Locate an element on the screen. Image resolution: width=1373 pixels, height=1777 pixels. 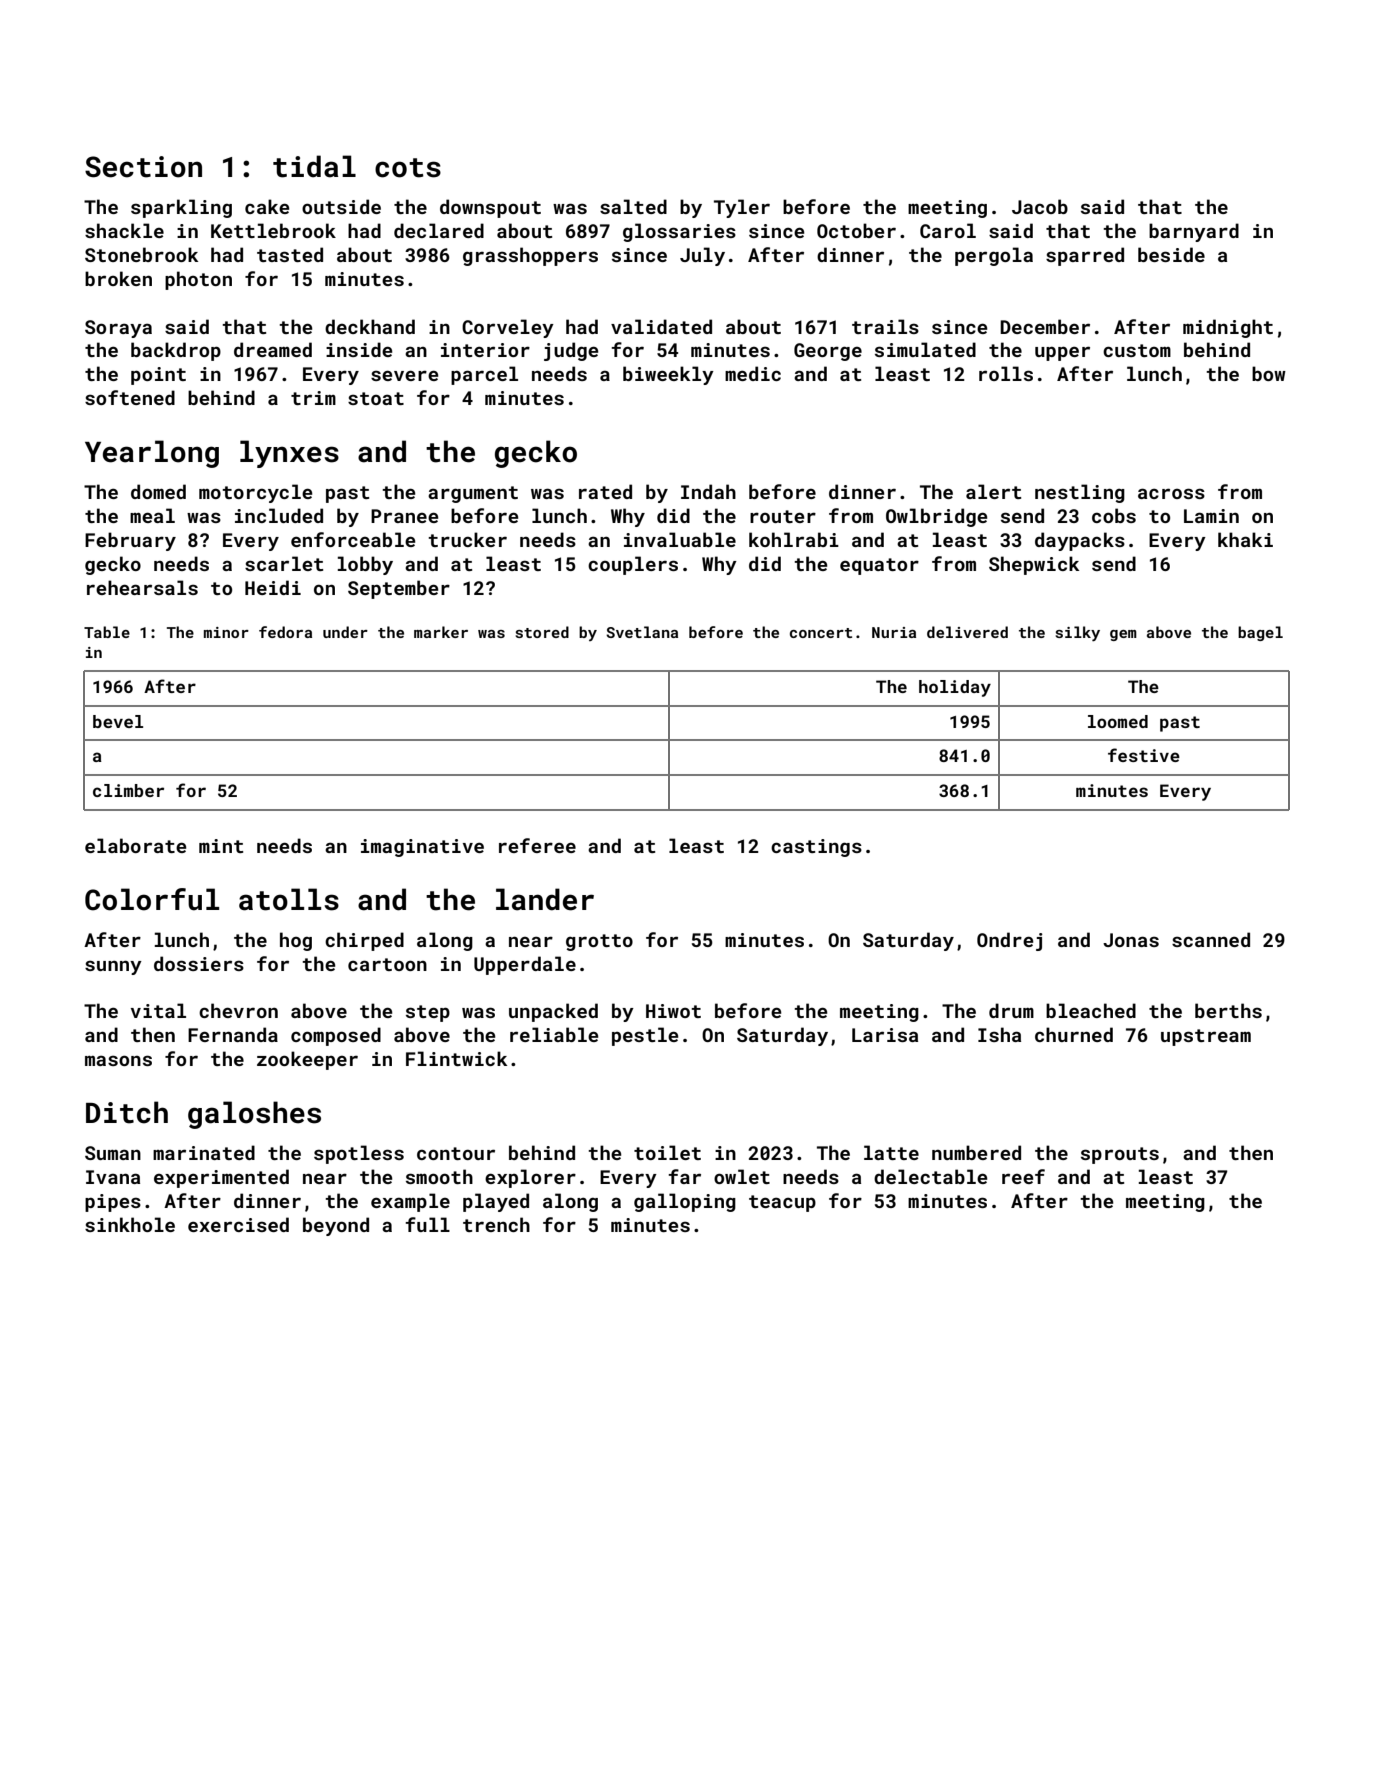
declared is located at coordinates (439, 230).
